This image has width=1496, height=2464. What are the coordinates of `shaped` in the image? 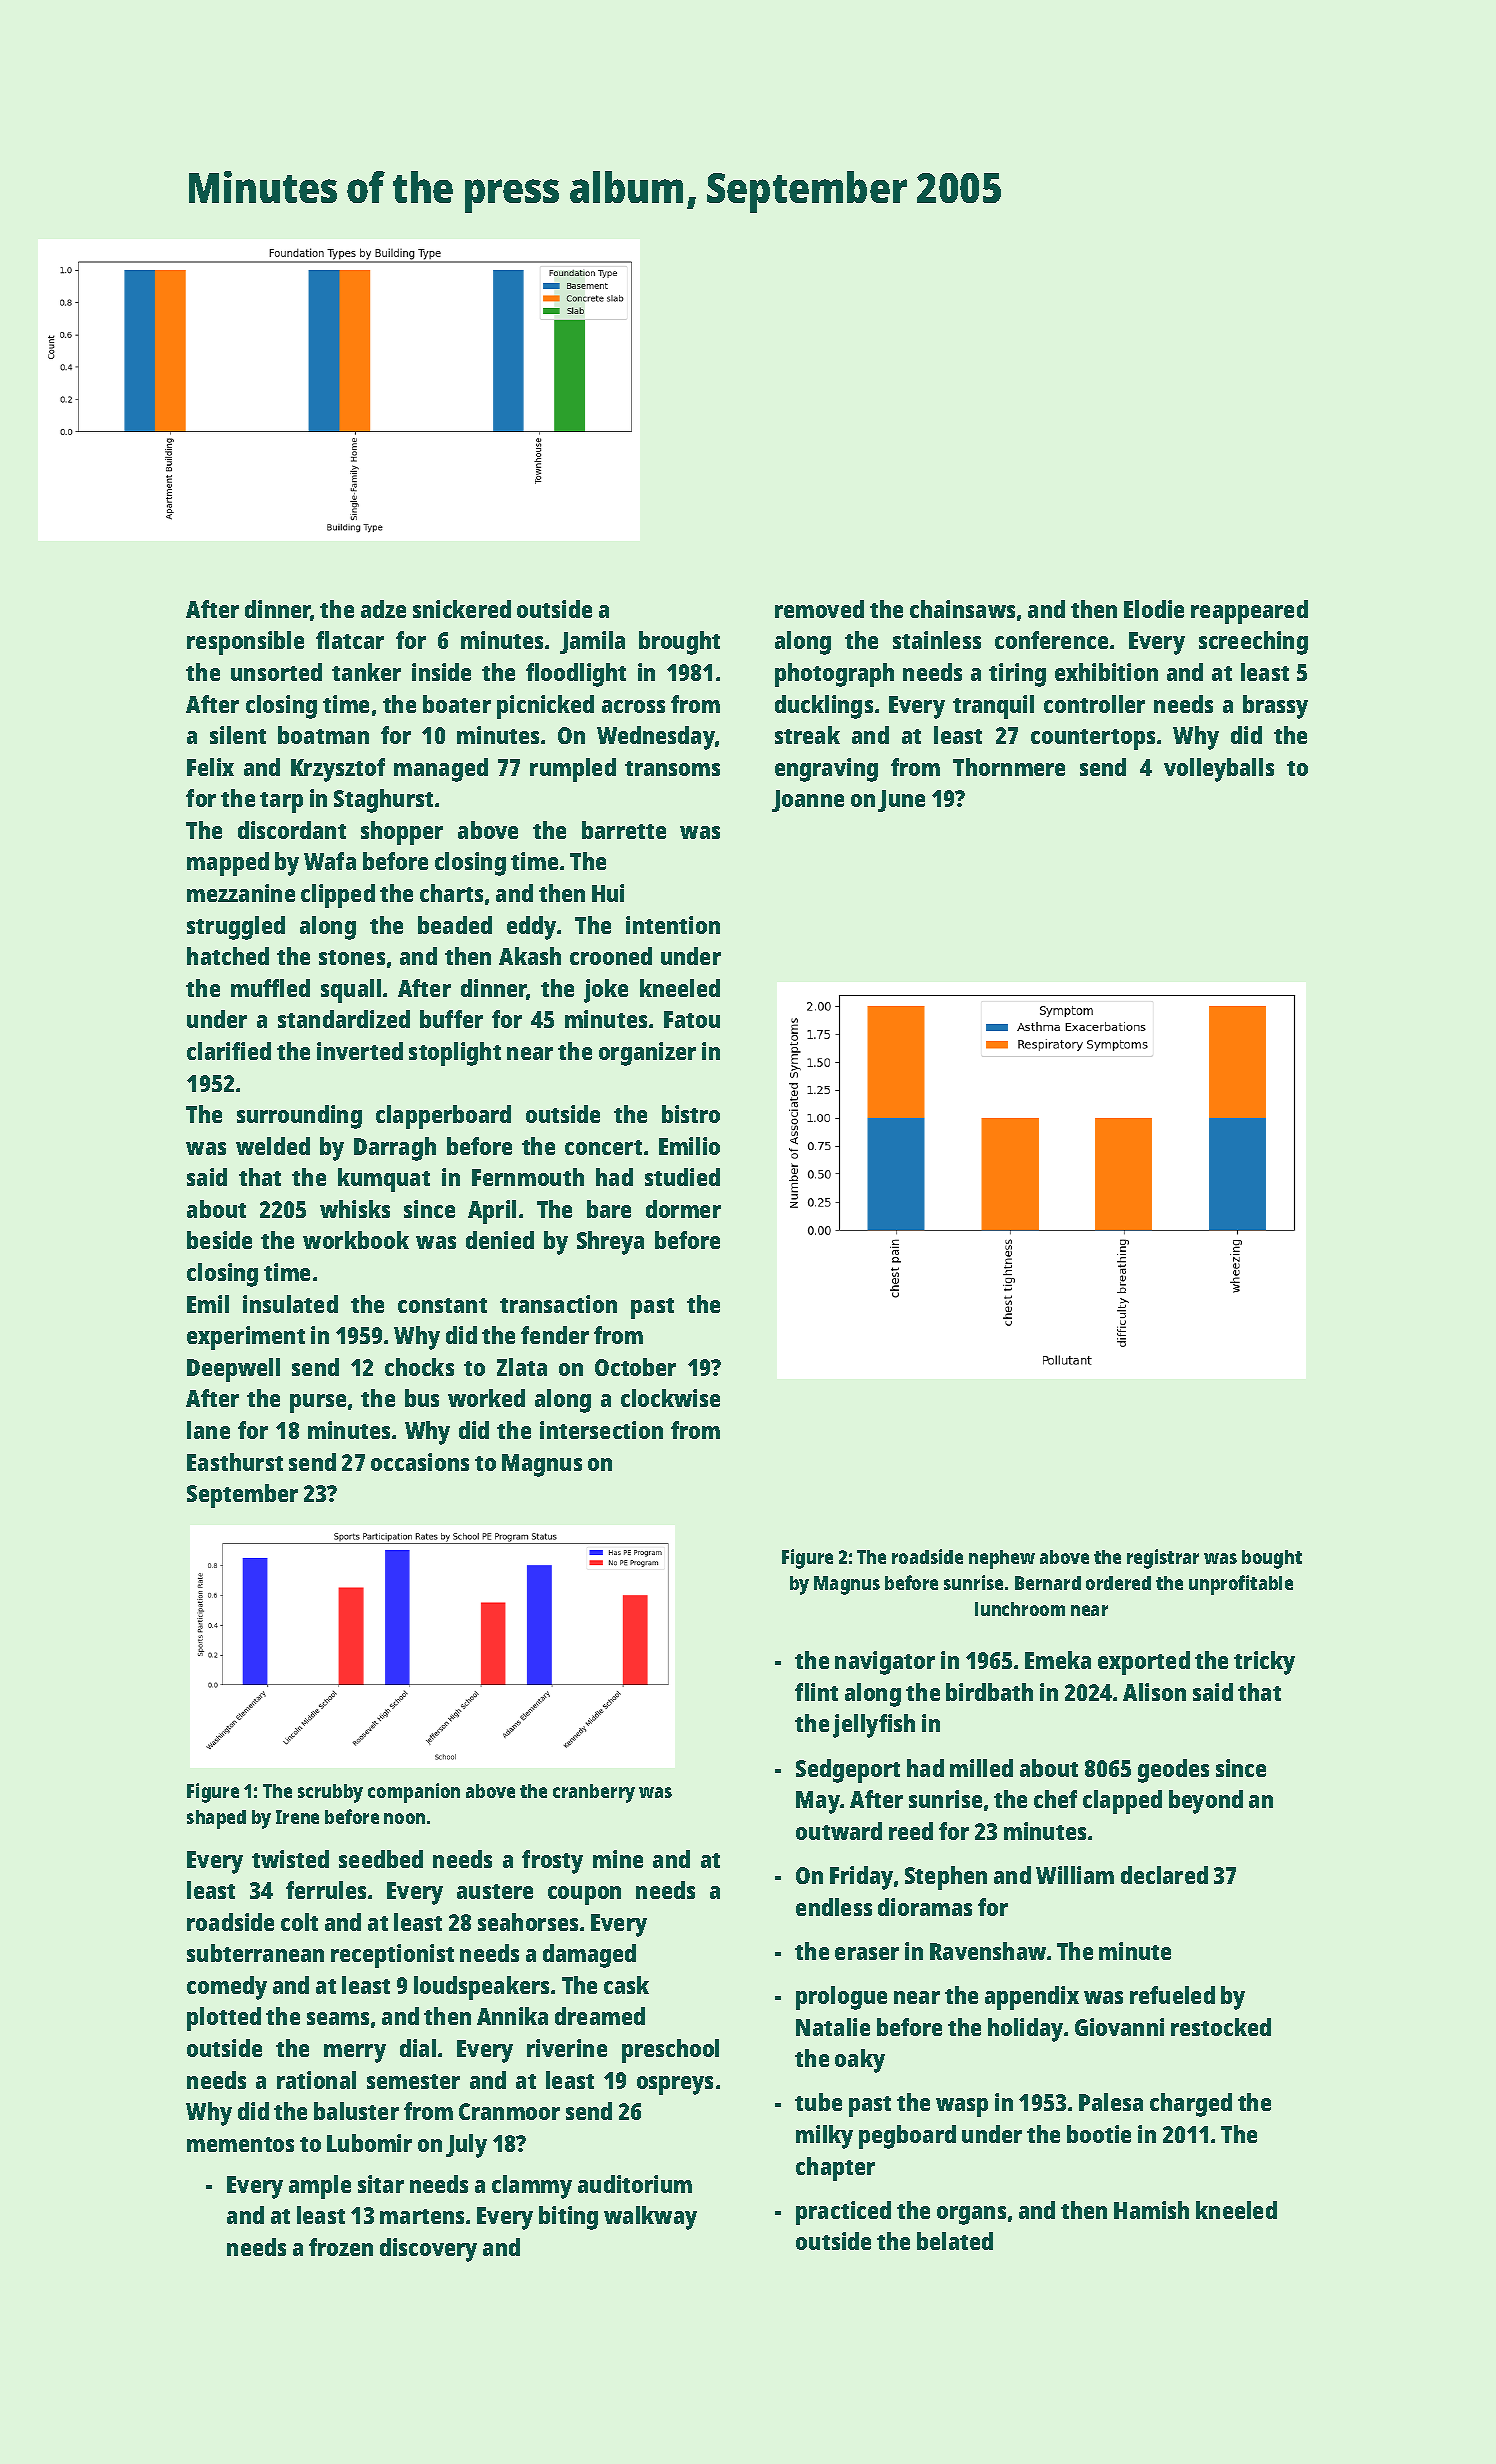 It's located at (216, 1819).
